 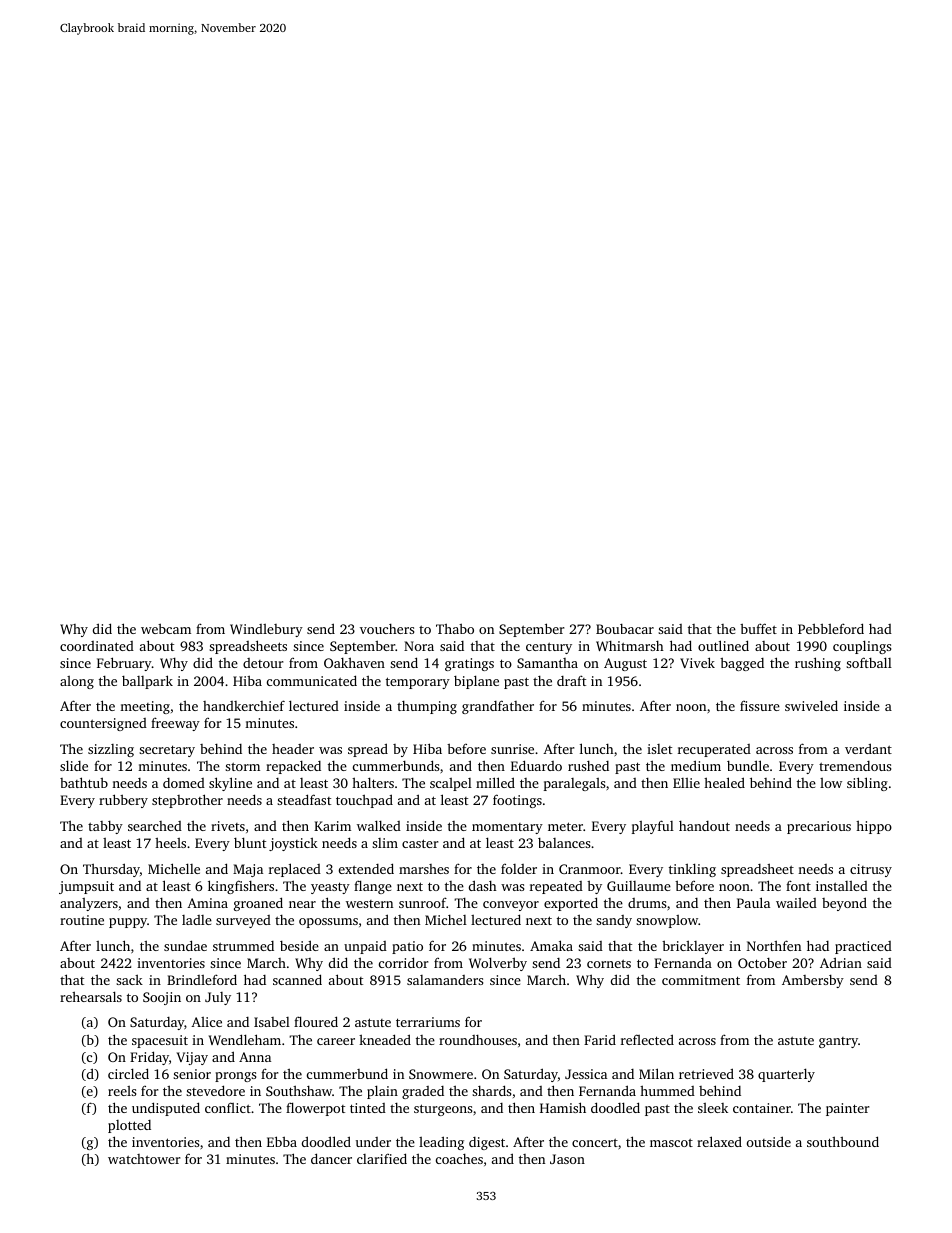 What do you see at coordinates (478, 1040) in the document?
I see `roundhouses` at bounding box center [478, 1040].
